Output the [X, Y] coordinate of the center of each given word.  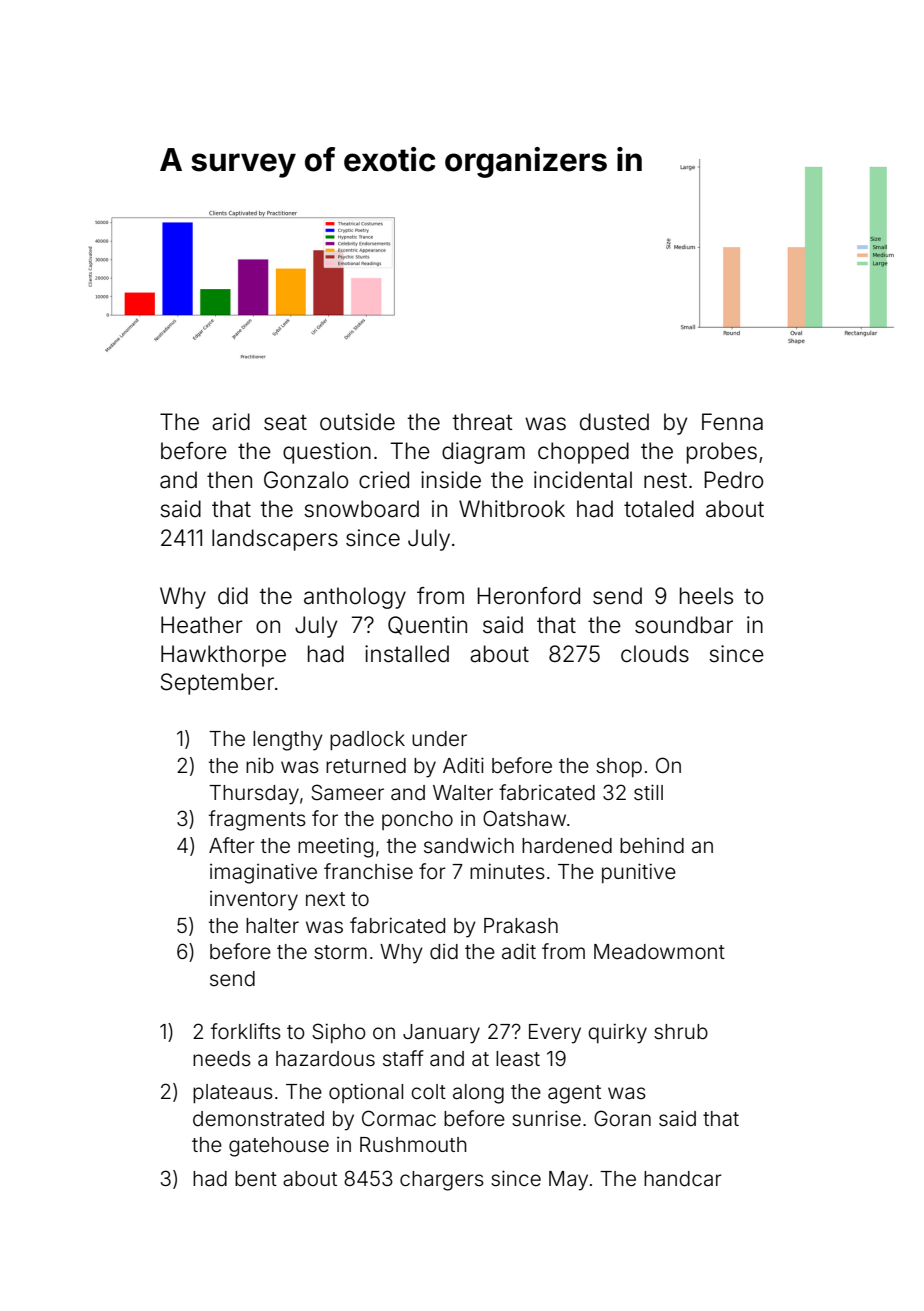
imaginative [263, 873]
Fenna [732, 422]
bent [256, 1179]
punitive [639, 873]
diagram [483, 453]
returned [366, 766]
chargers [442, 1181]
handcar [683, 1179]
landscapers [275, 540]
